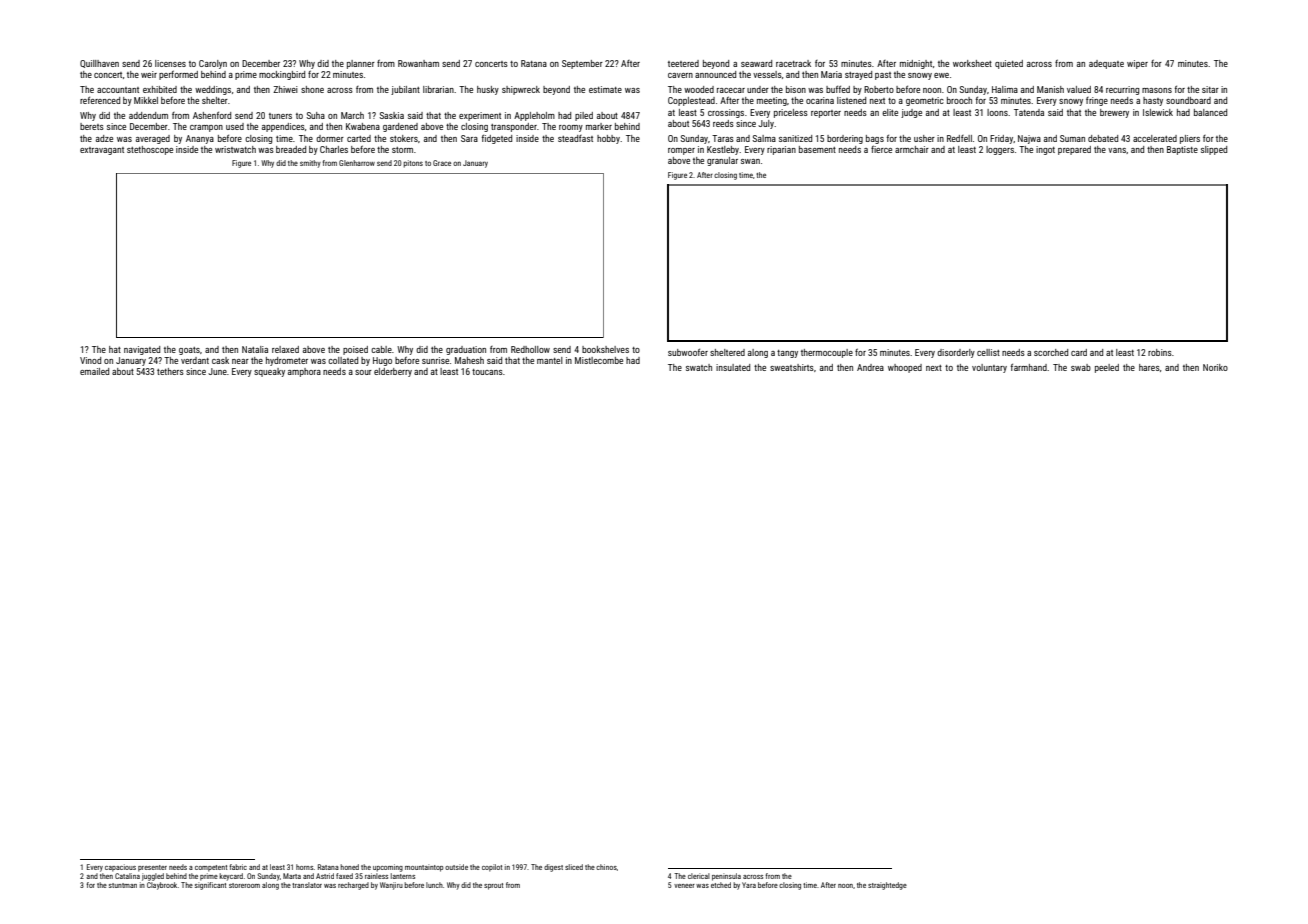 The width and height of the screenshot is (1308, 924). I want to click on Redhollow, so click(530, 349).
